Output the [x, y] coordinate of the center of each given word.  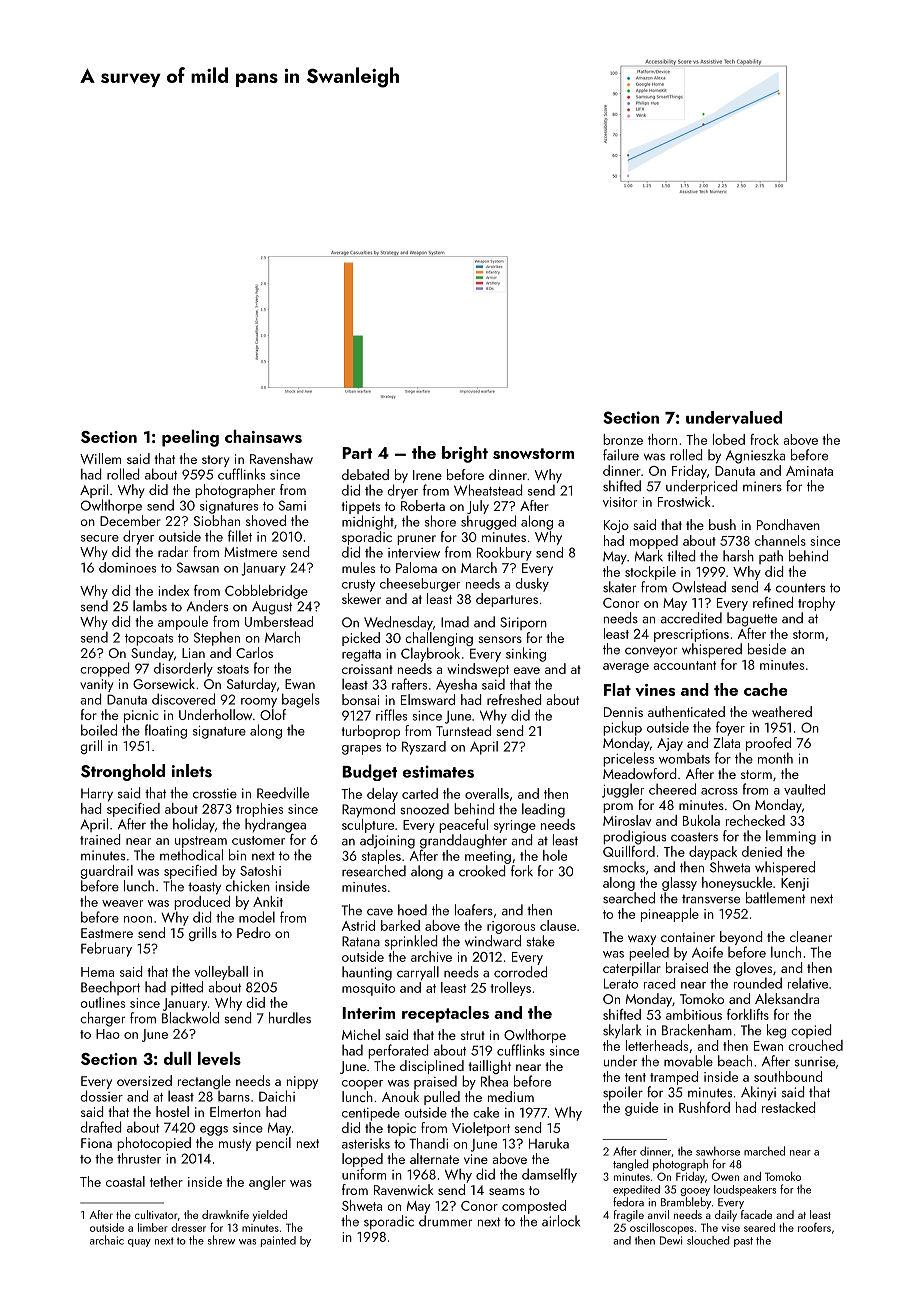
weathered [782, 711]
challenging [439, 639]
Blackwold [190, 1018]
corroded [520, 972]
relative [808, 983]
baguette [752, 619]
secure [100, 538]
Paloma [416, 567]
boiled [99, 730]
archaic [107, 1240]
